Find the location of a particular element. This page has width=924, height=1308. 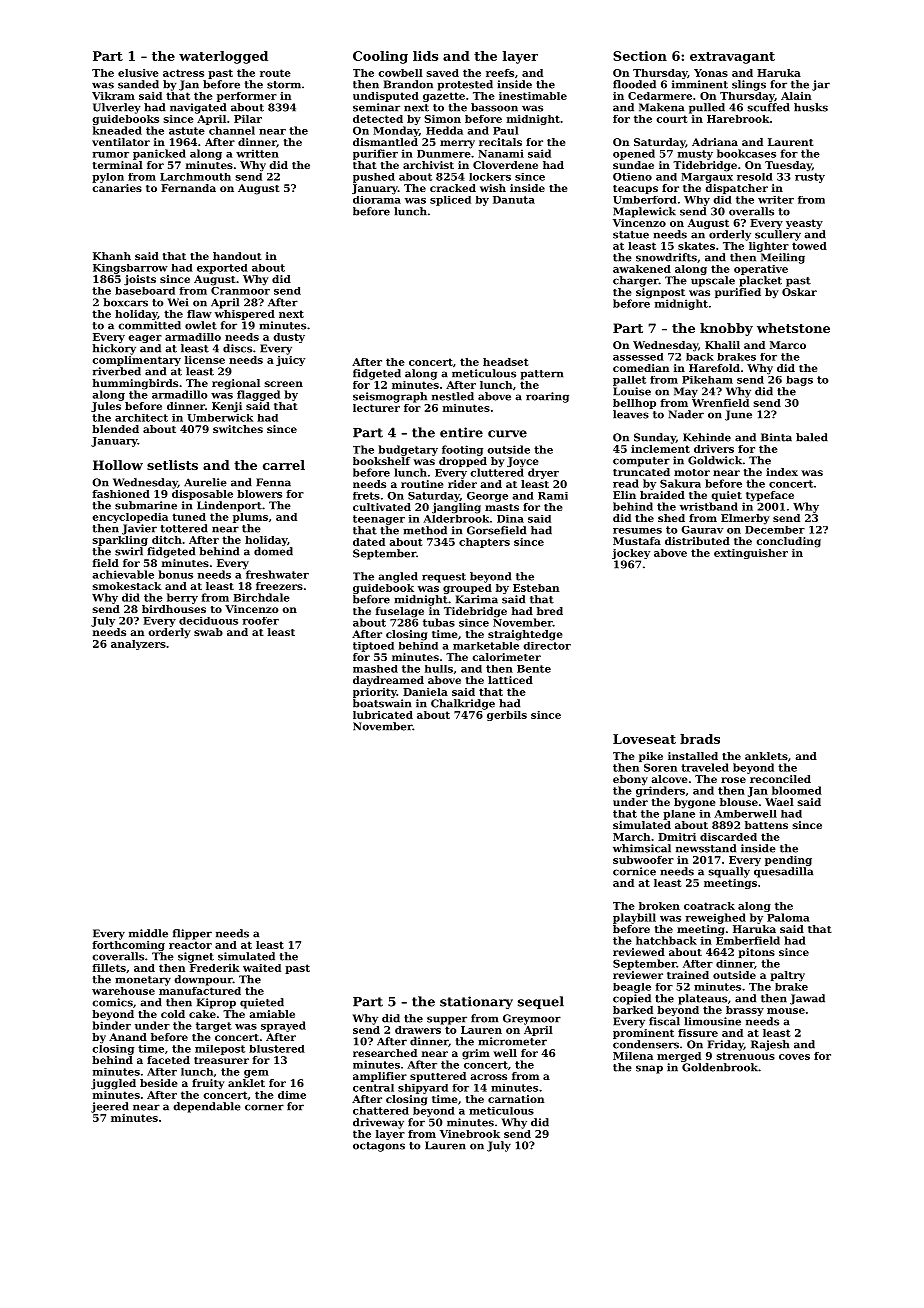

request is located at coordinates (444, 578).
